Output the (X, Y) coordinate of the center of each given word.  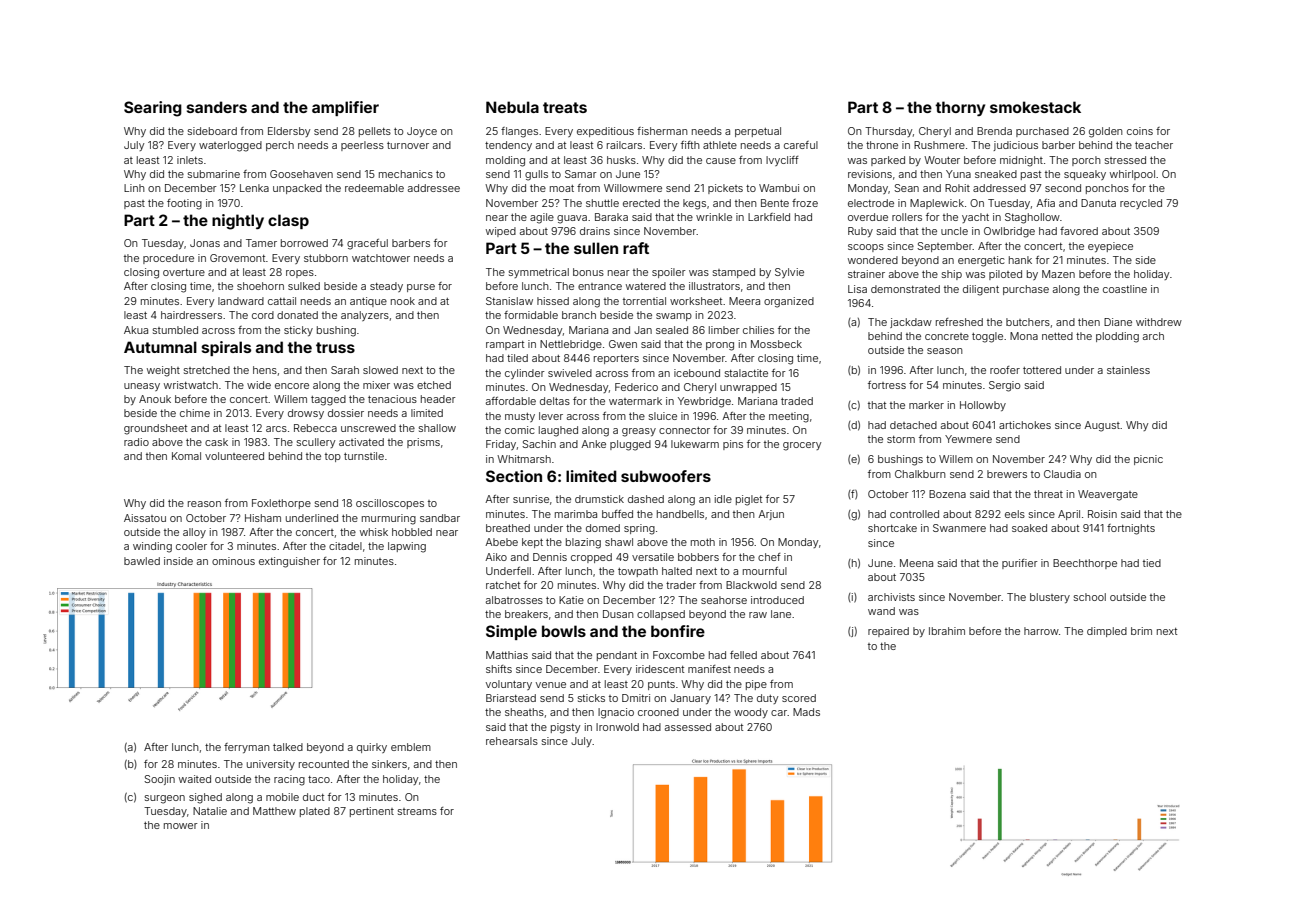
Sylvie (789, 273)
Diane (1118, 322)
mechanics (406, 174)
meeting (789, 417)
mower (181, 826)
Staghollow (1032, 218)
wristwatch (191, 385)
